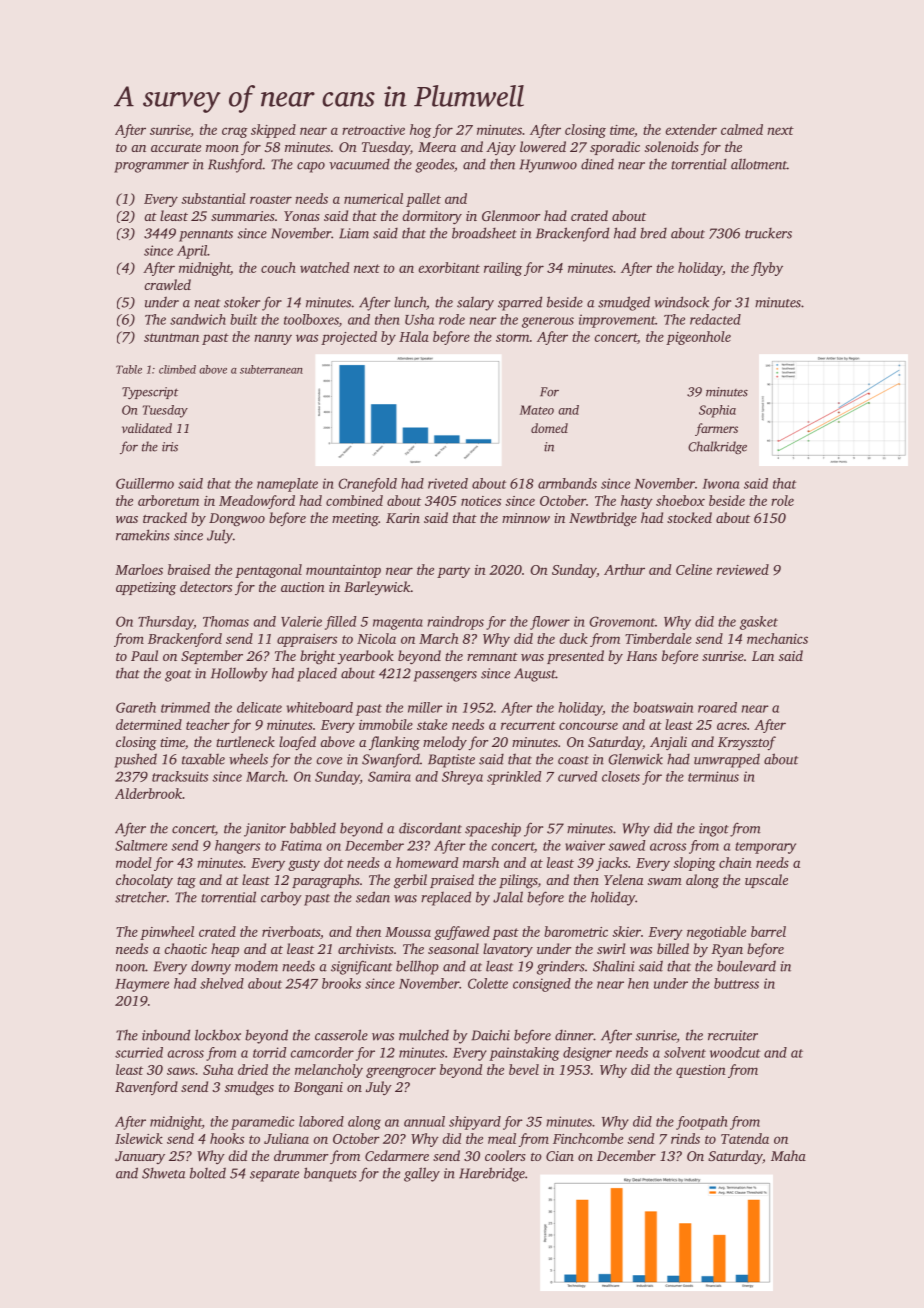 The image size is (924, 1308). What do you see at coordinates (777, 638) in the screenshot?
I see `mechanics` at bounding box center [777, 638].
